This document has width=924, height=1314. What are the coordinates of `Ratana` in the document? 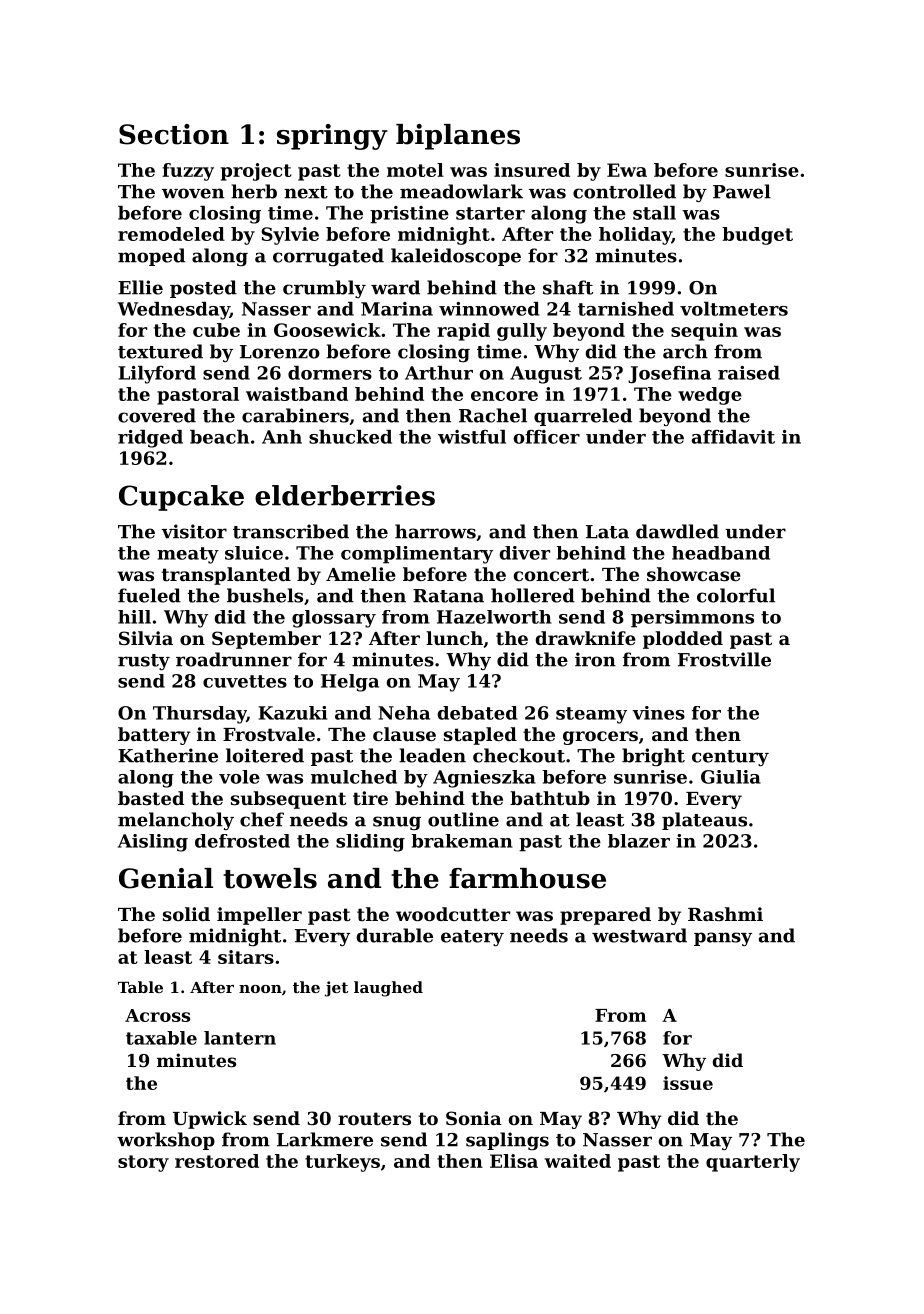 It's located at (448, 596).
